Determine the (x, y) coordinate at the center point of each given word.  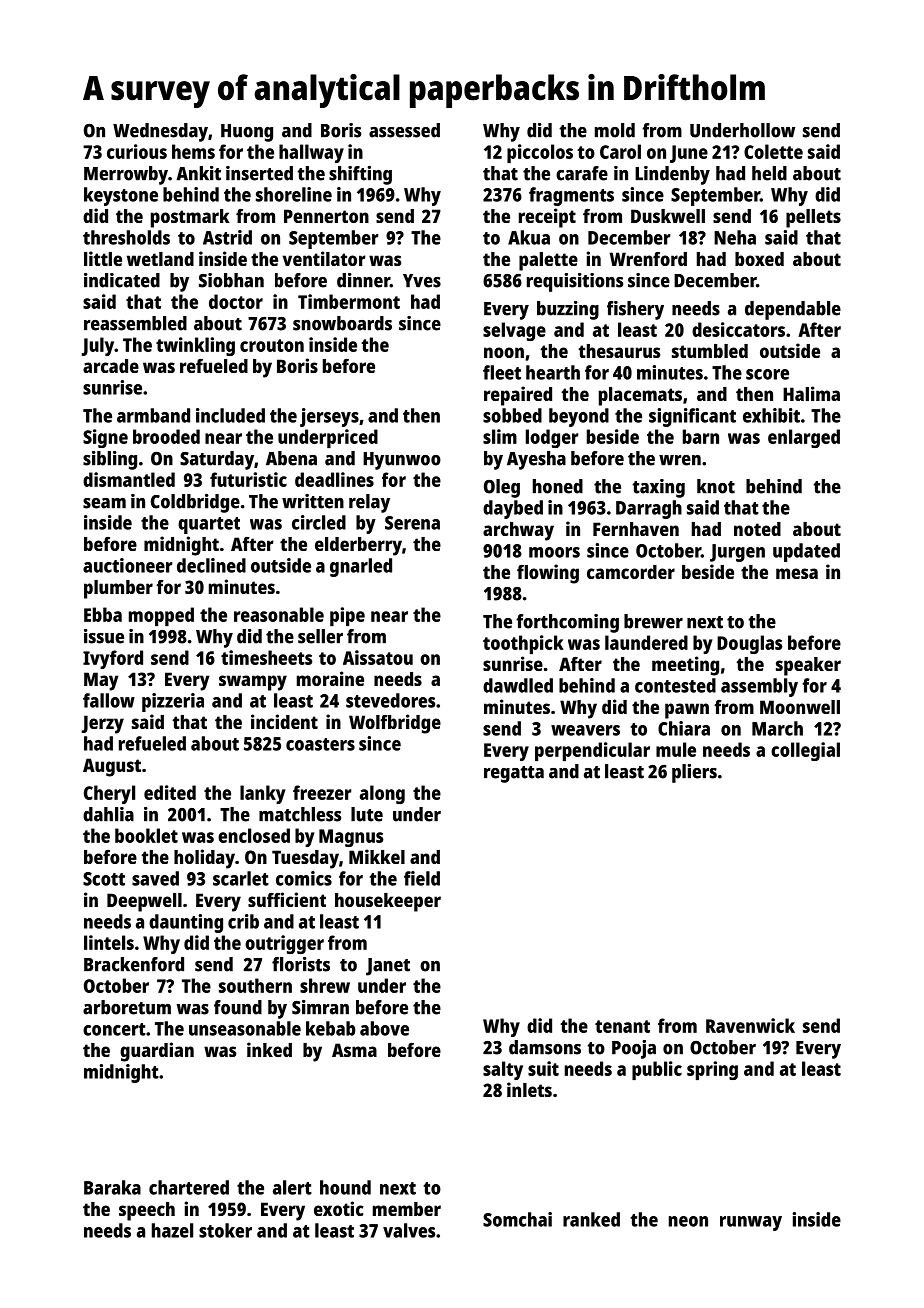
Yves (422, 281)
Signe (105, 438)
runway (751, 1223)
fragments (571, 196)
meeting (685, 666)
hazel (172, 1230)
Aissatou (378, 657)
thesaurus (619, 351)
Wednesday (160, 132)
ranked (591, 1219)
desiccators (738, 329)
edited (170, 792)
